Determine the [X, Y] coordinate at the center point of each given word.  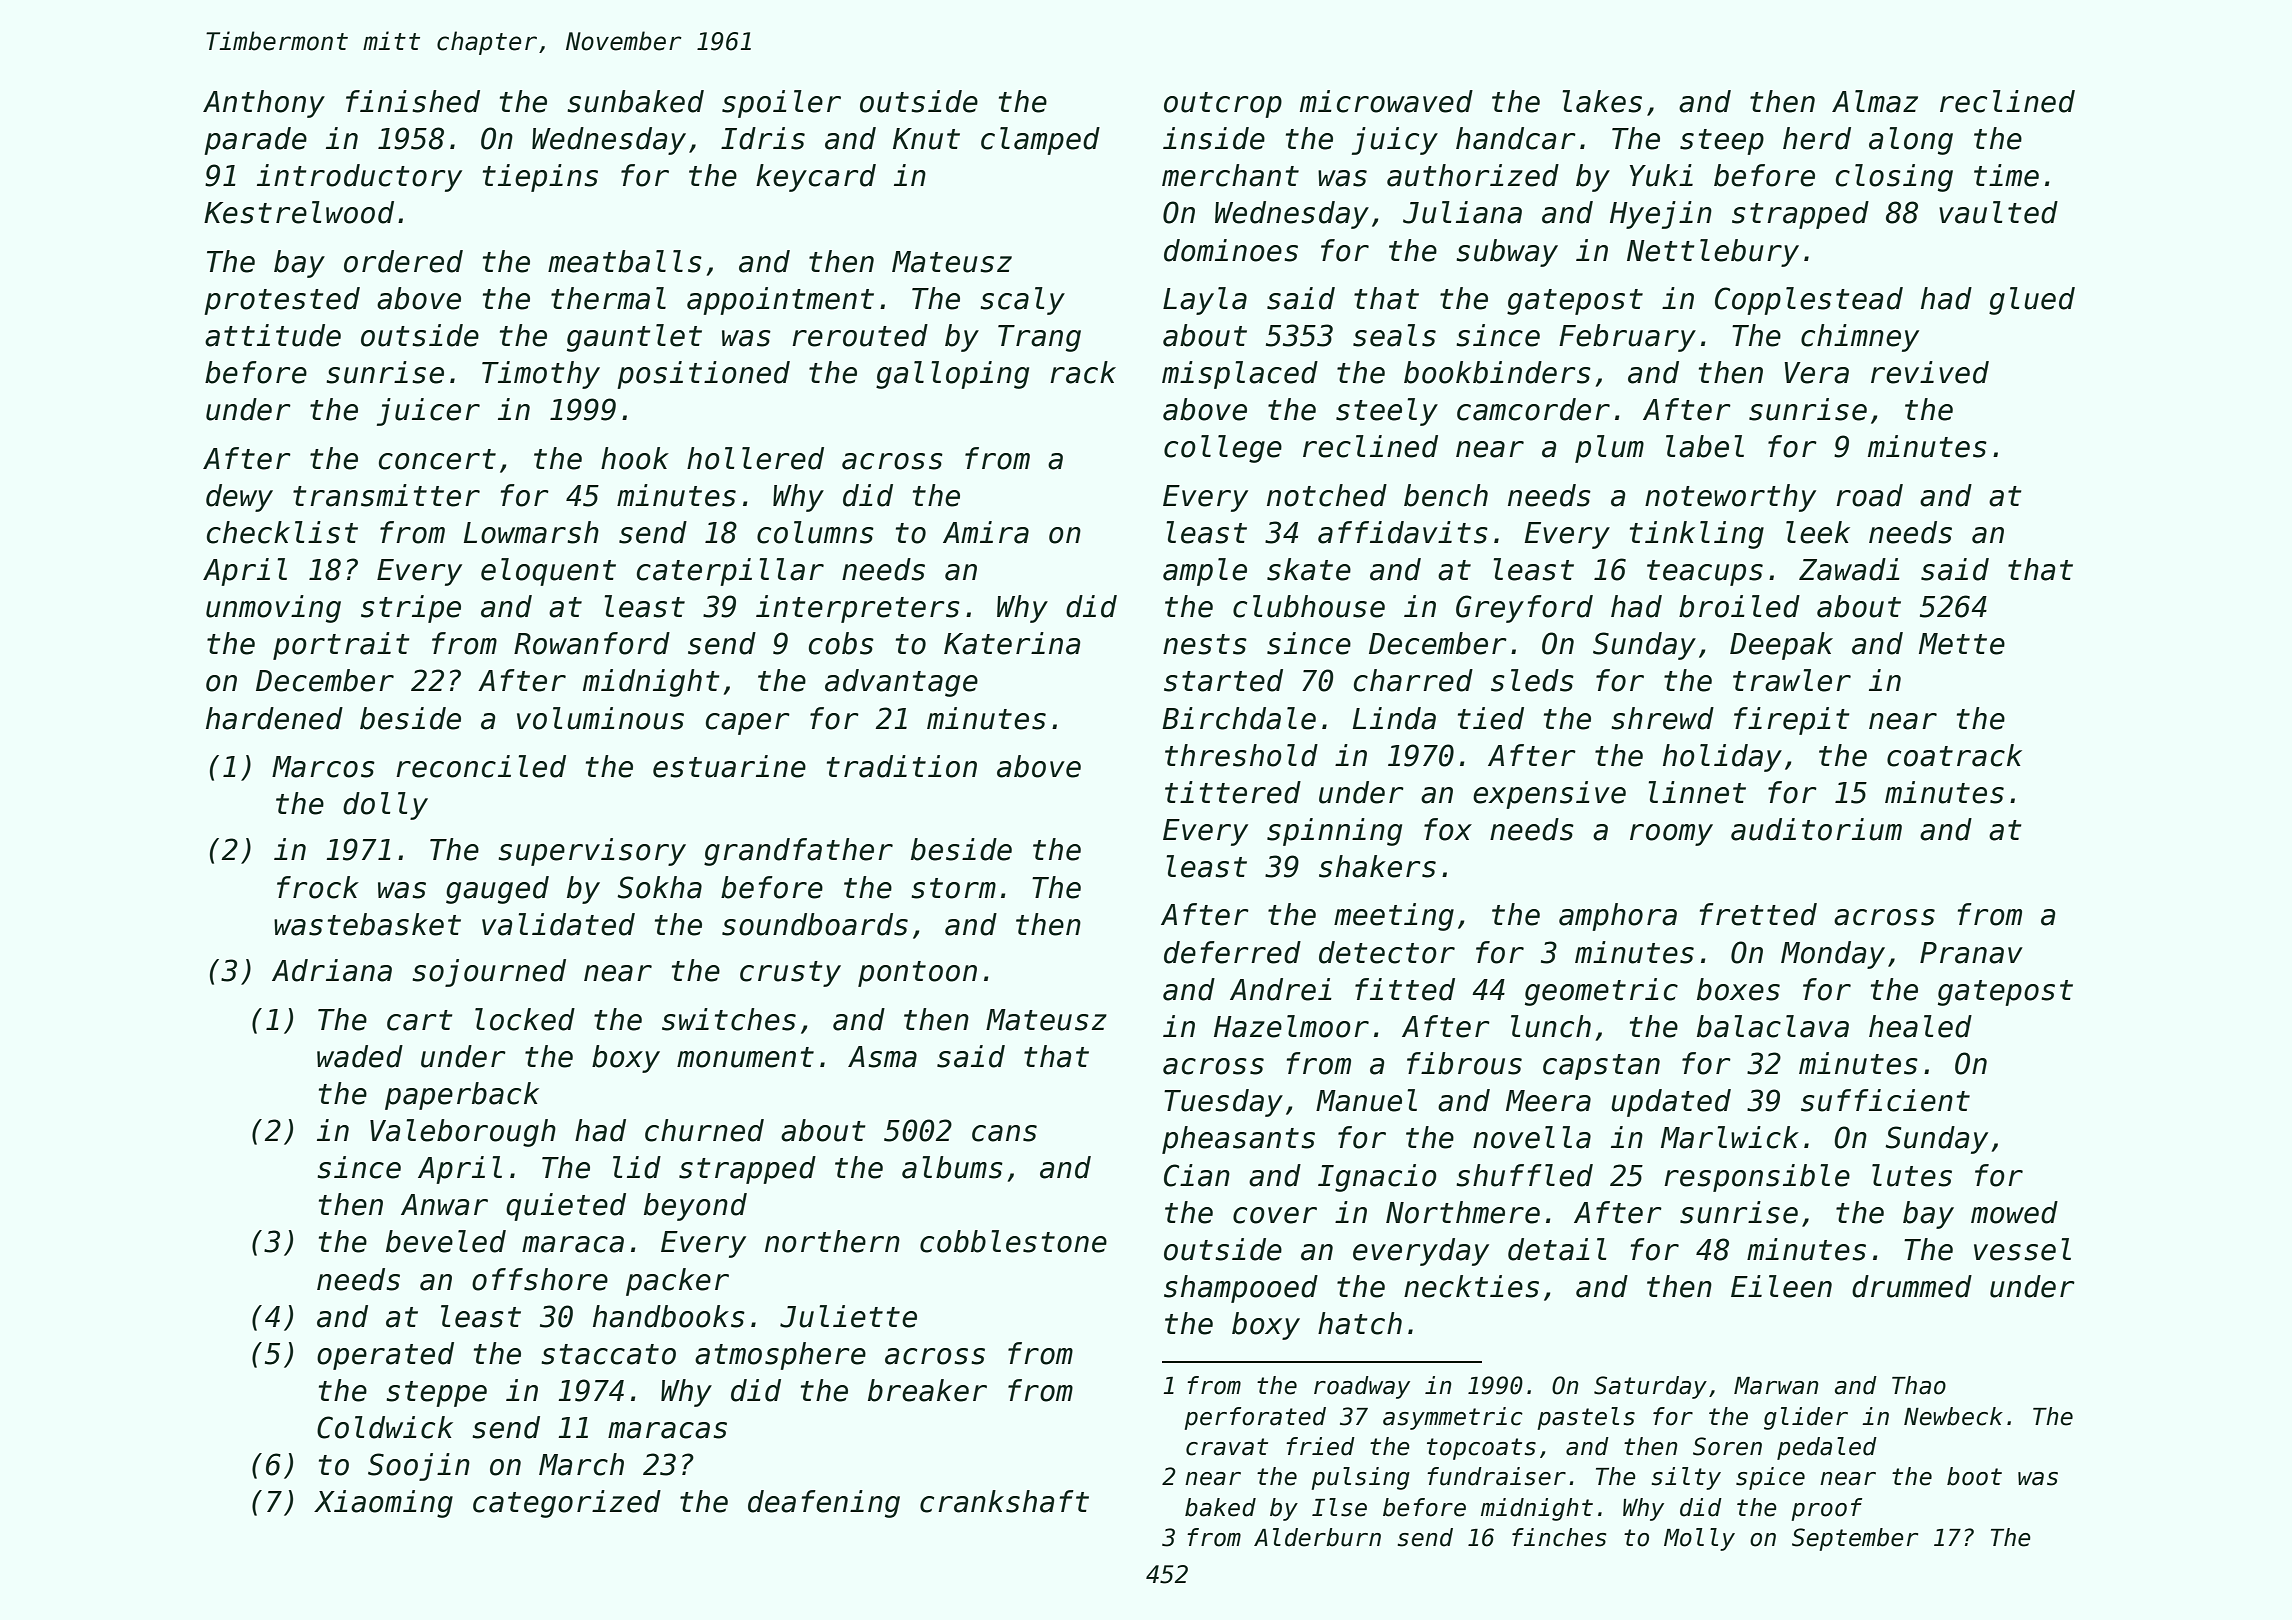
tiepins [540, 178]
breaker [927, 1390]
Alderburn [1317, 1537]
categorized [567, 1504]
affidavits [1403, 532]
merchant [1230, 175]
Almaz [1875, 101]
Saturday [1650, 1387]
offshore [540, 1279]
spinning [1334, 832]
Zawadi [1849, 569]
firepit [1792, 721]
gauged [497, 890]
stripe [411, 609]
